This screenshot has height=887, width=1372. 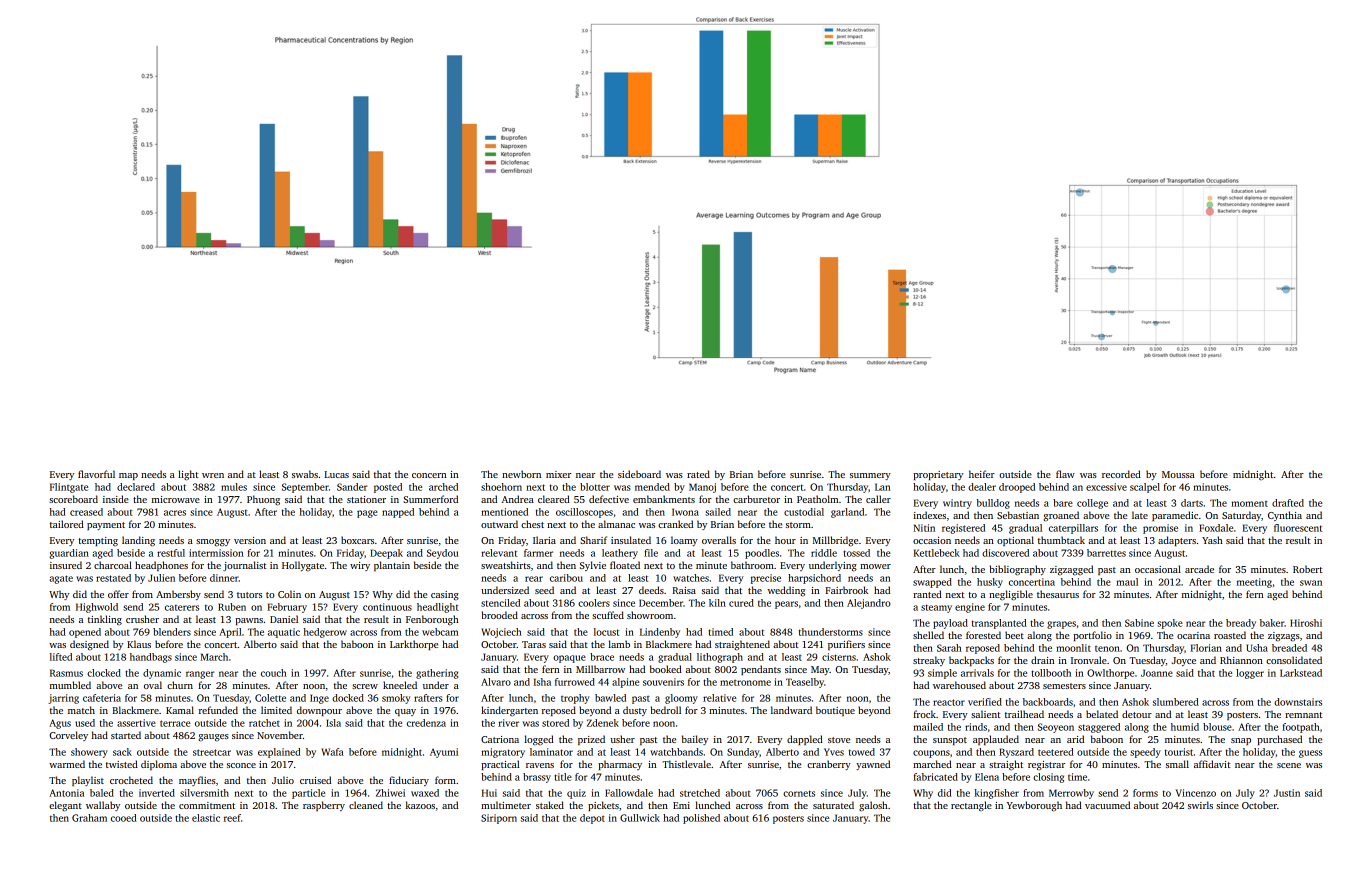 I want to click on swirls, so click(x=1200, y=805).
